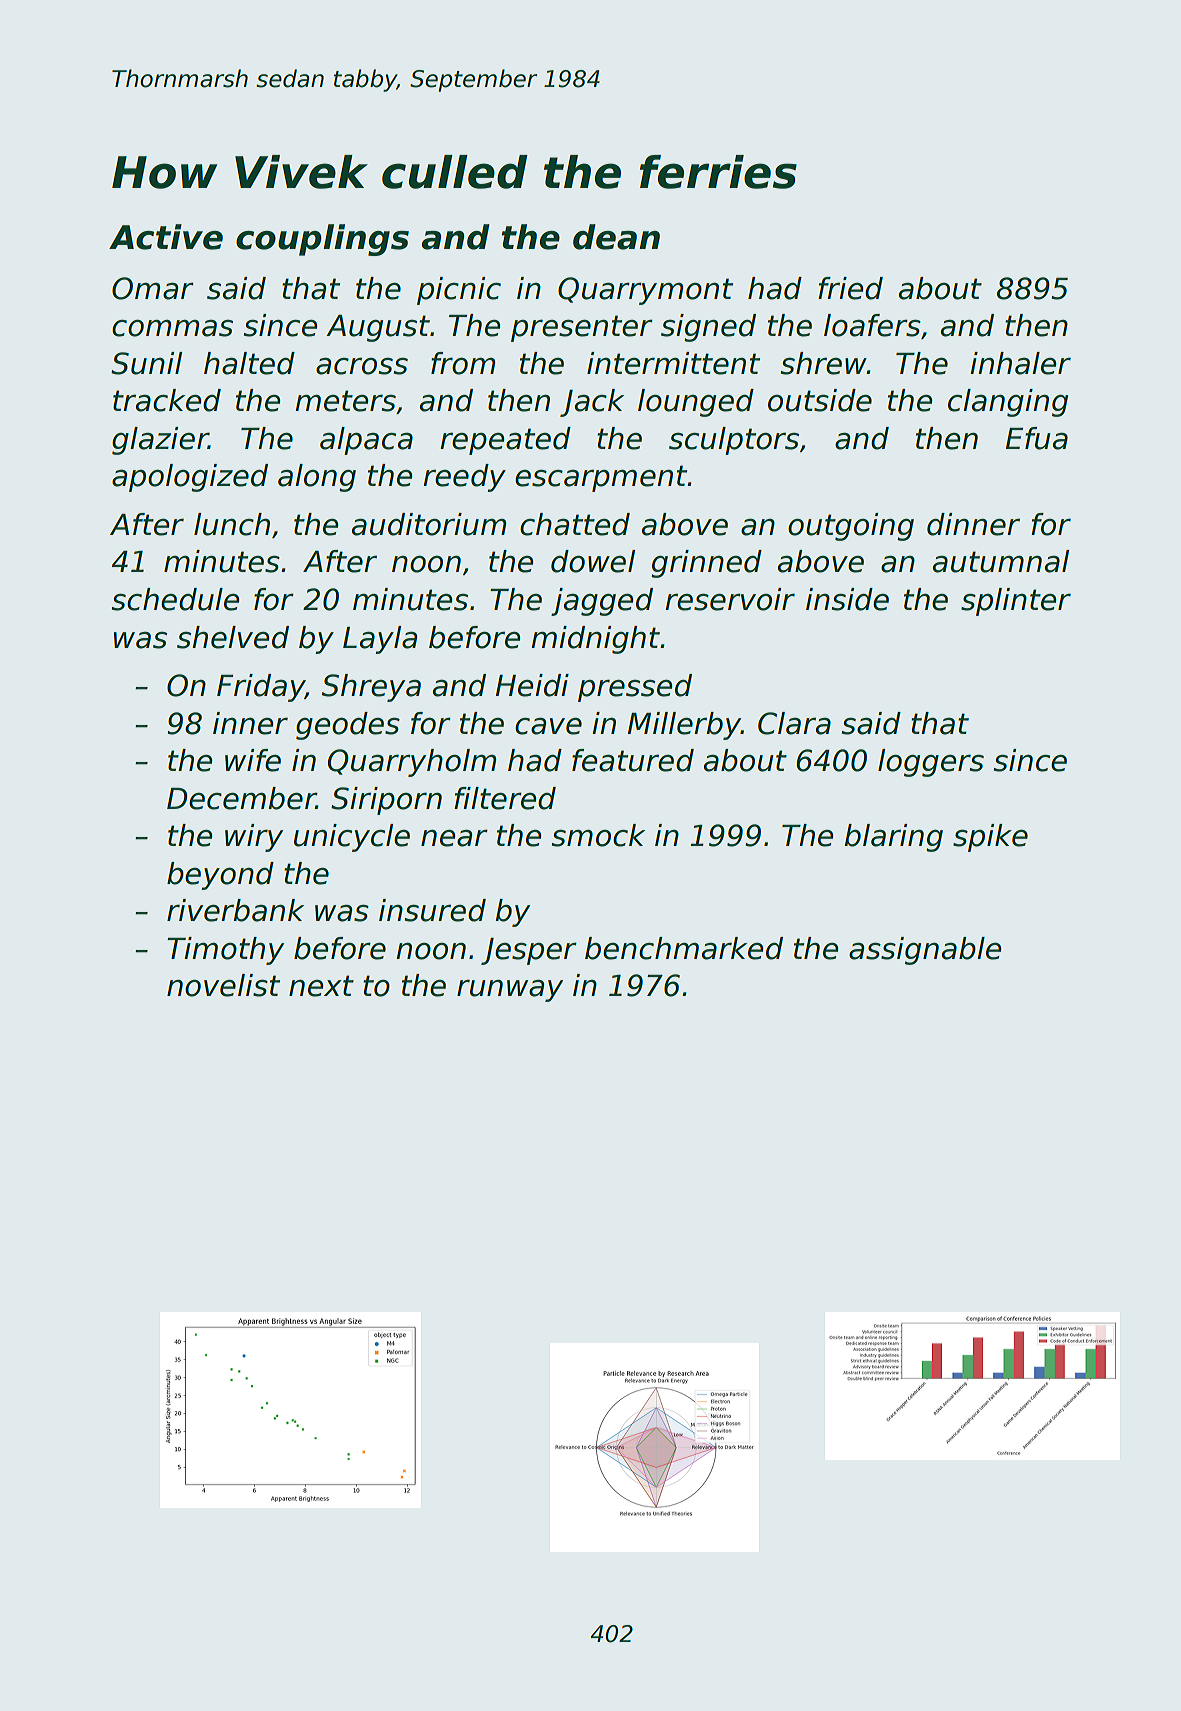 This page has height=1711, width=1181. Describe the element at coordinates (684, 726) in the page. I see `Millerby` at that location.
